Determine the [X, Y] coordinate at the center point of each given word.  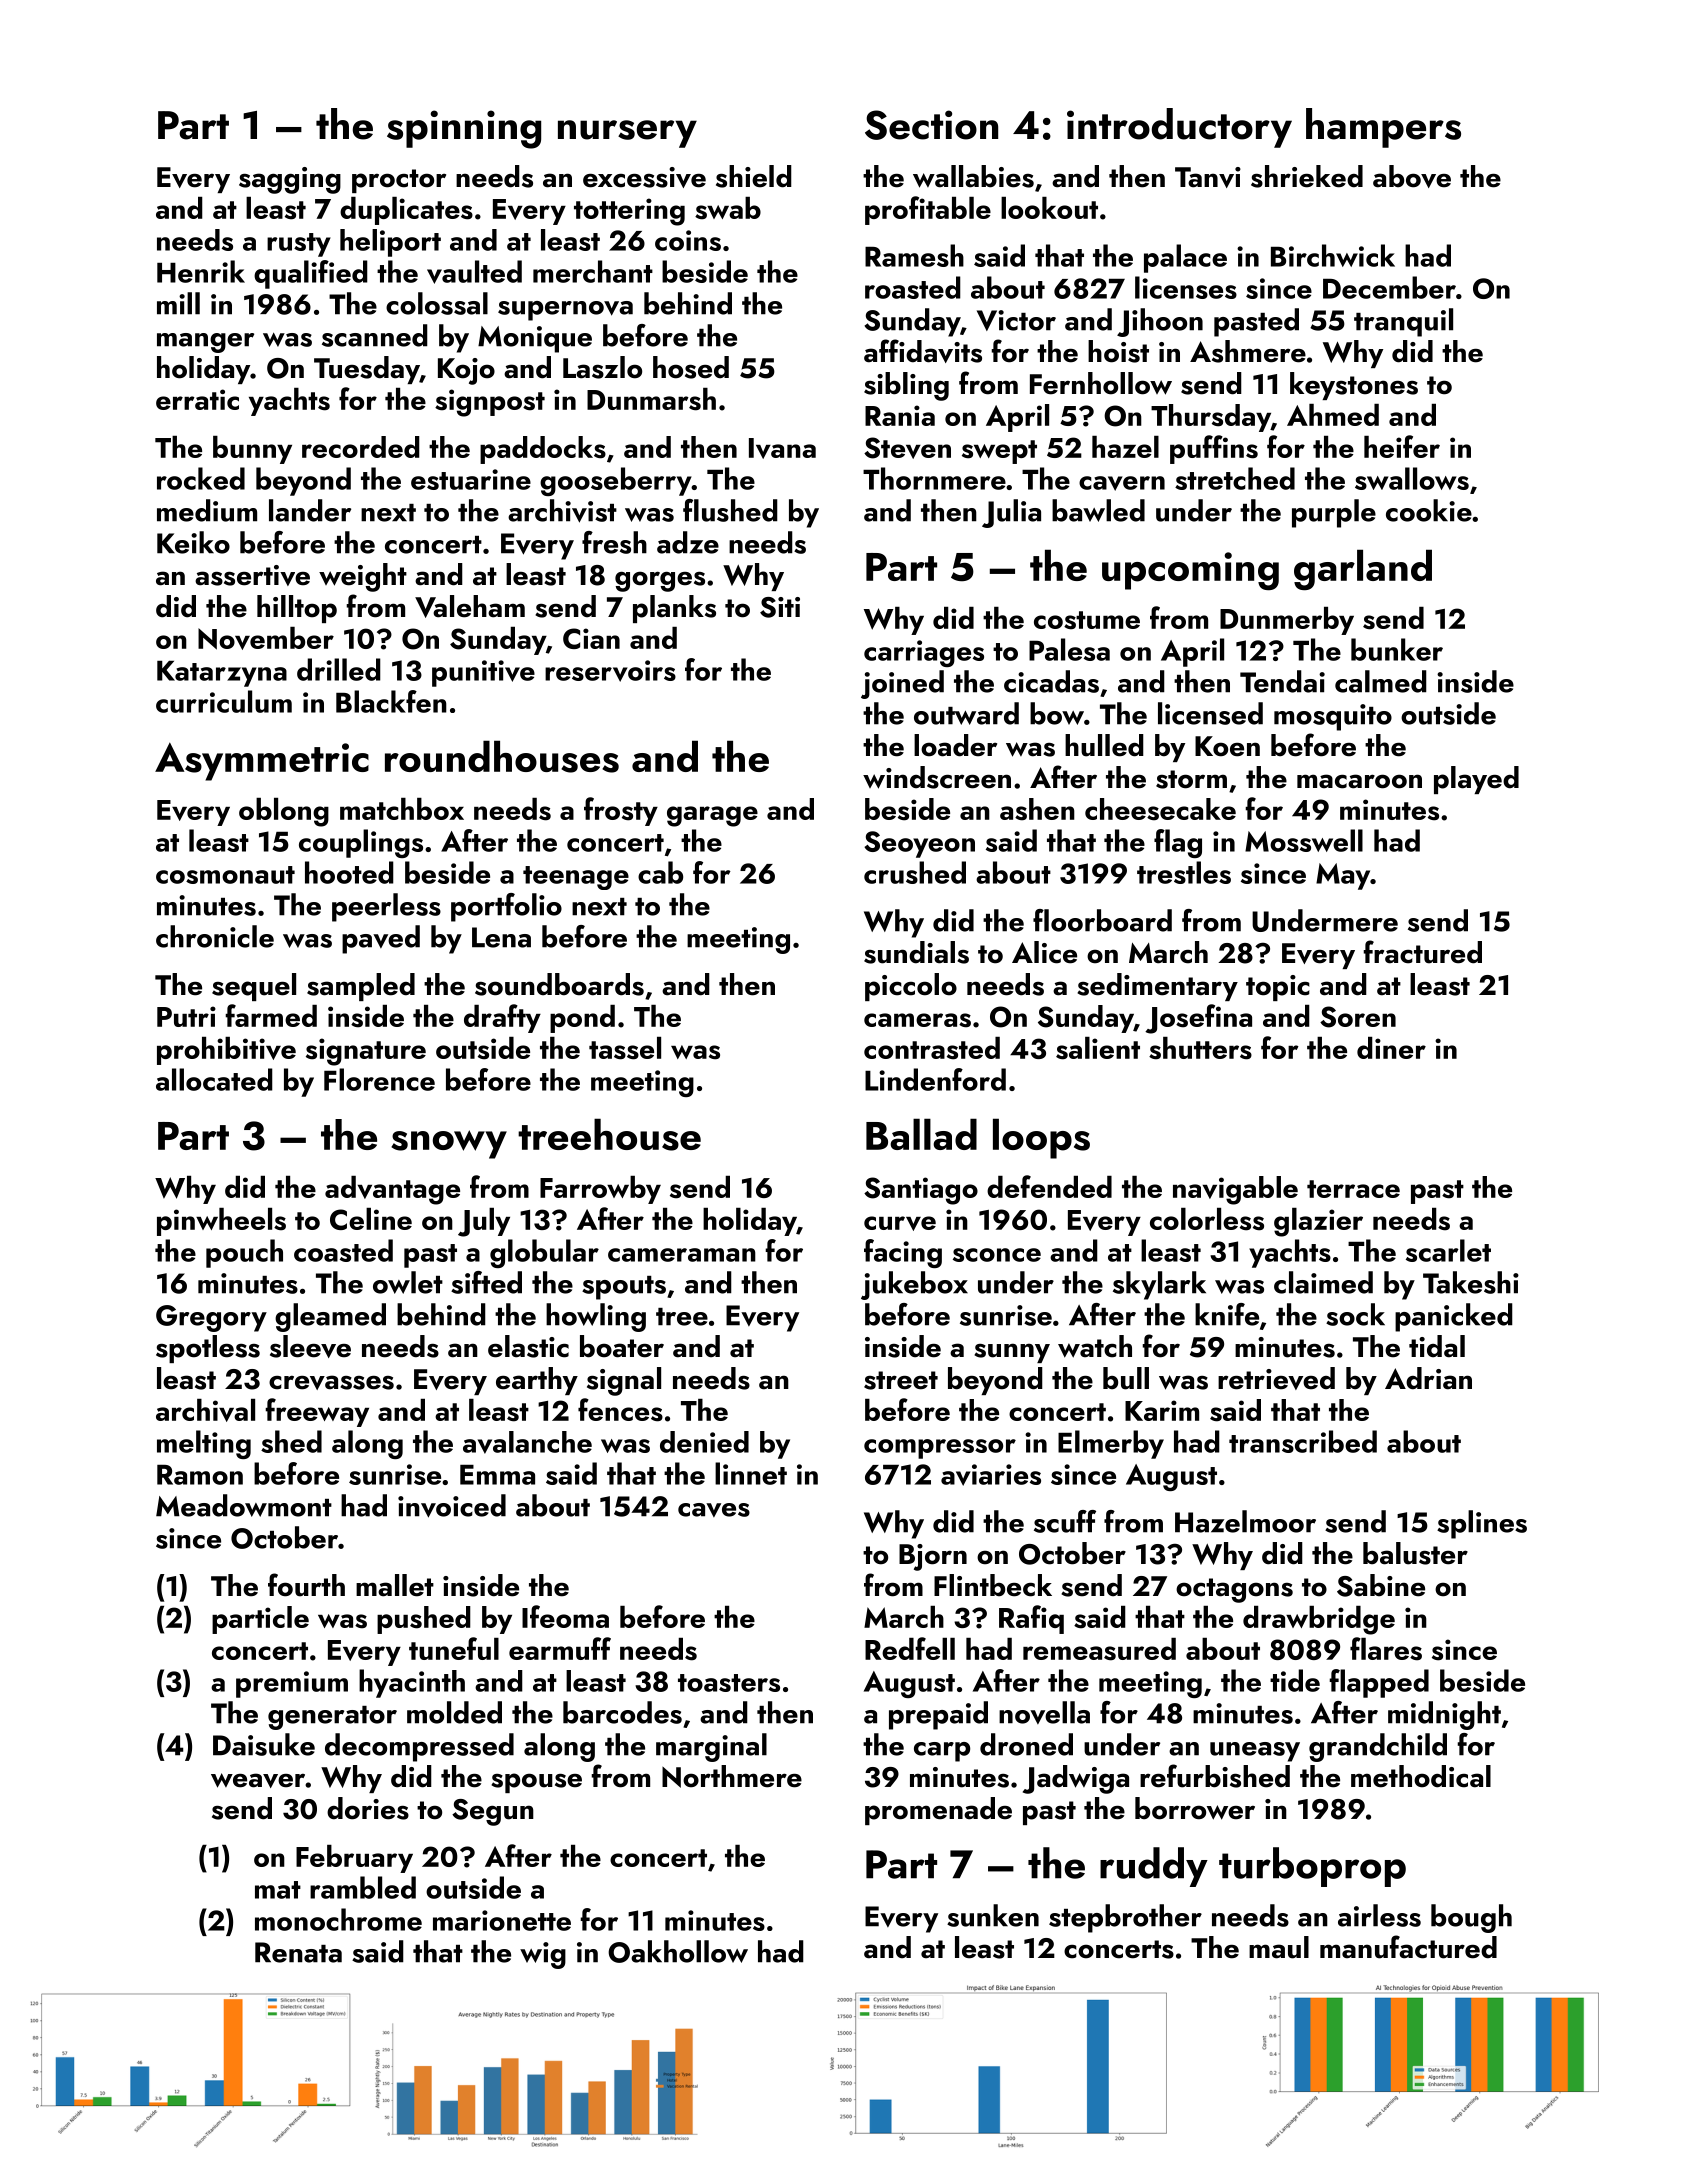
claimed [1323, 1282]
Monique [535, 339]
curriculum [224, 701]
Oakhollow [678, 1951]
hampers [1383, 128]
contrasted [932, 1048]
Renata [298, 1952]
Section [931, 125]
